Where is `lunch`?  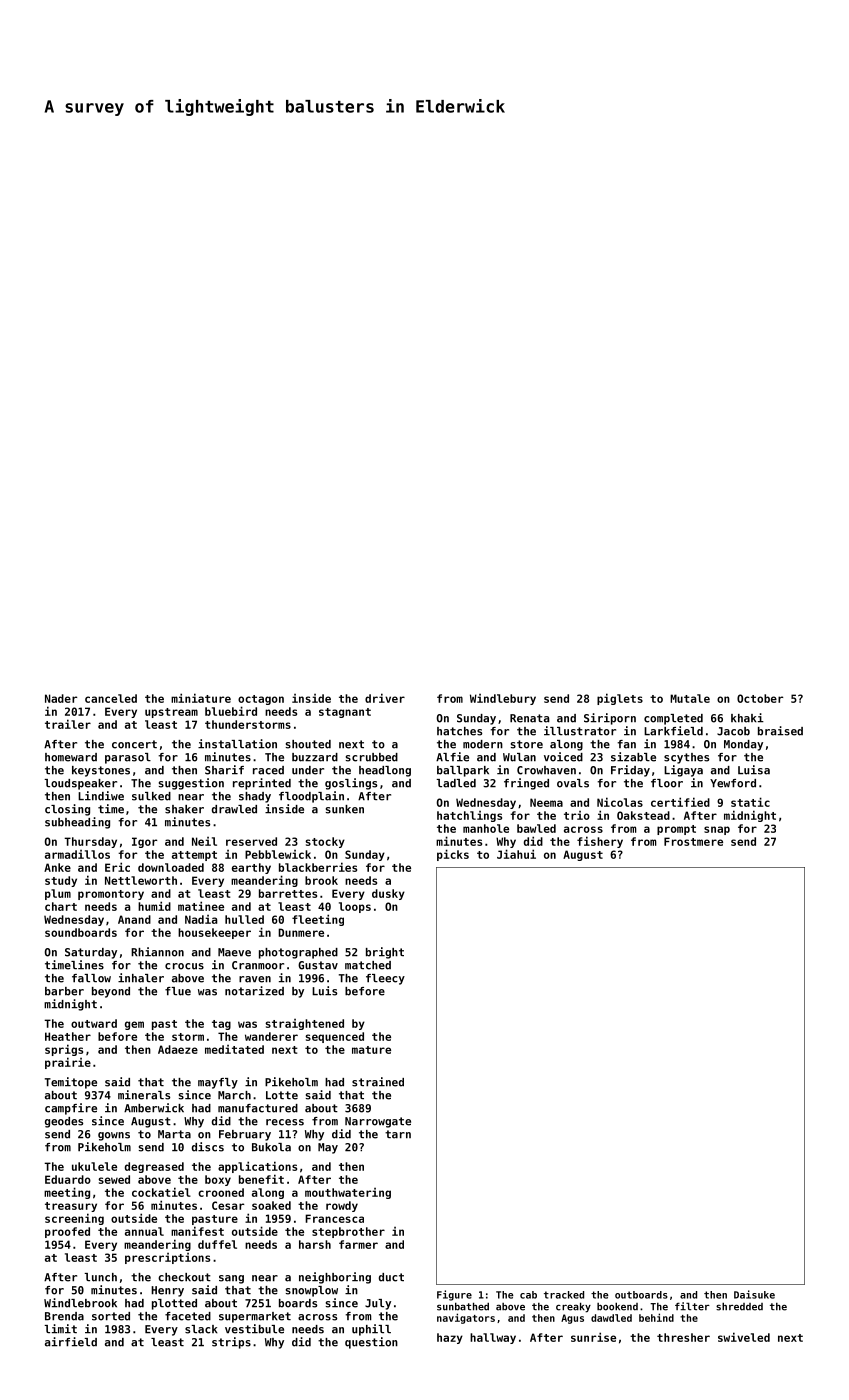 lunch is located at coordinates (100, 1277).
